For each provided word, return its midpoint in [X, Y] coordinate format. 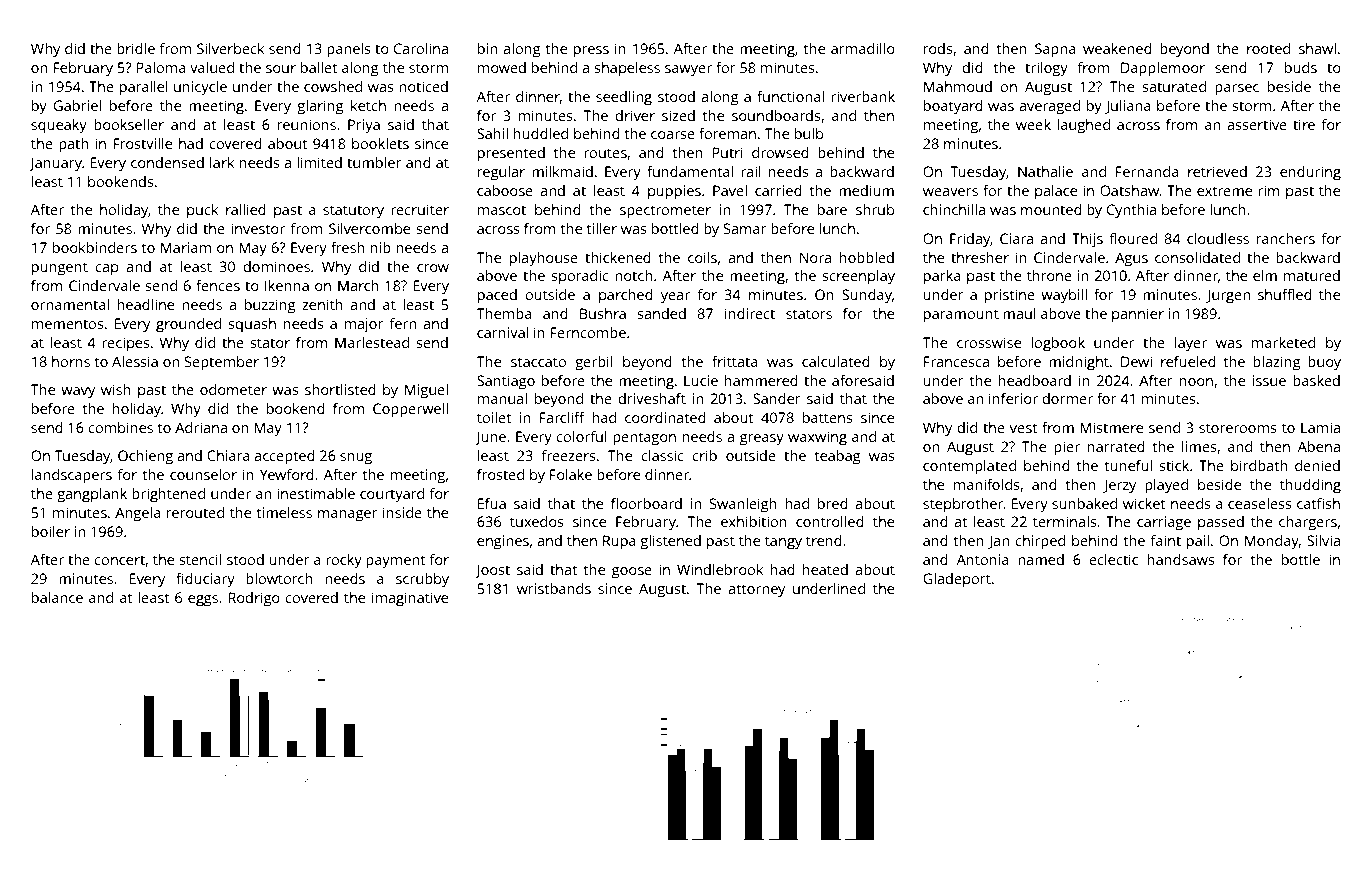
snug [356, 459]
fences [218, 285]
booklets [380, 143]
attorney [756, 591]
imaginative [410, 599]
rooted [1268, 48]
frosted [500, 474]
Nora [815, 257]
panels [349, 50]
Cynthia [1131, 211]
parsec [1237, 90]
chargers [1308, 523]
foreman [727, 133]
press [591, 52]
